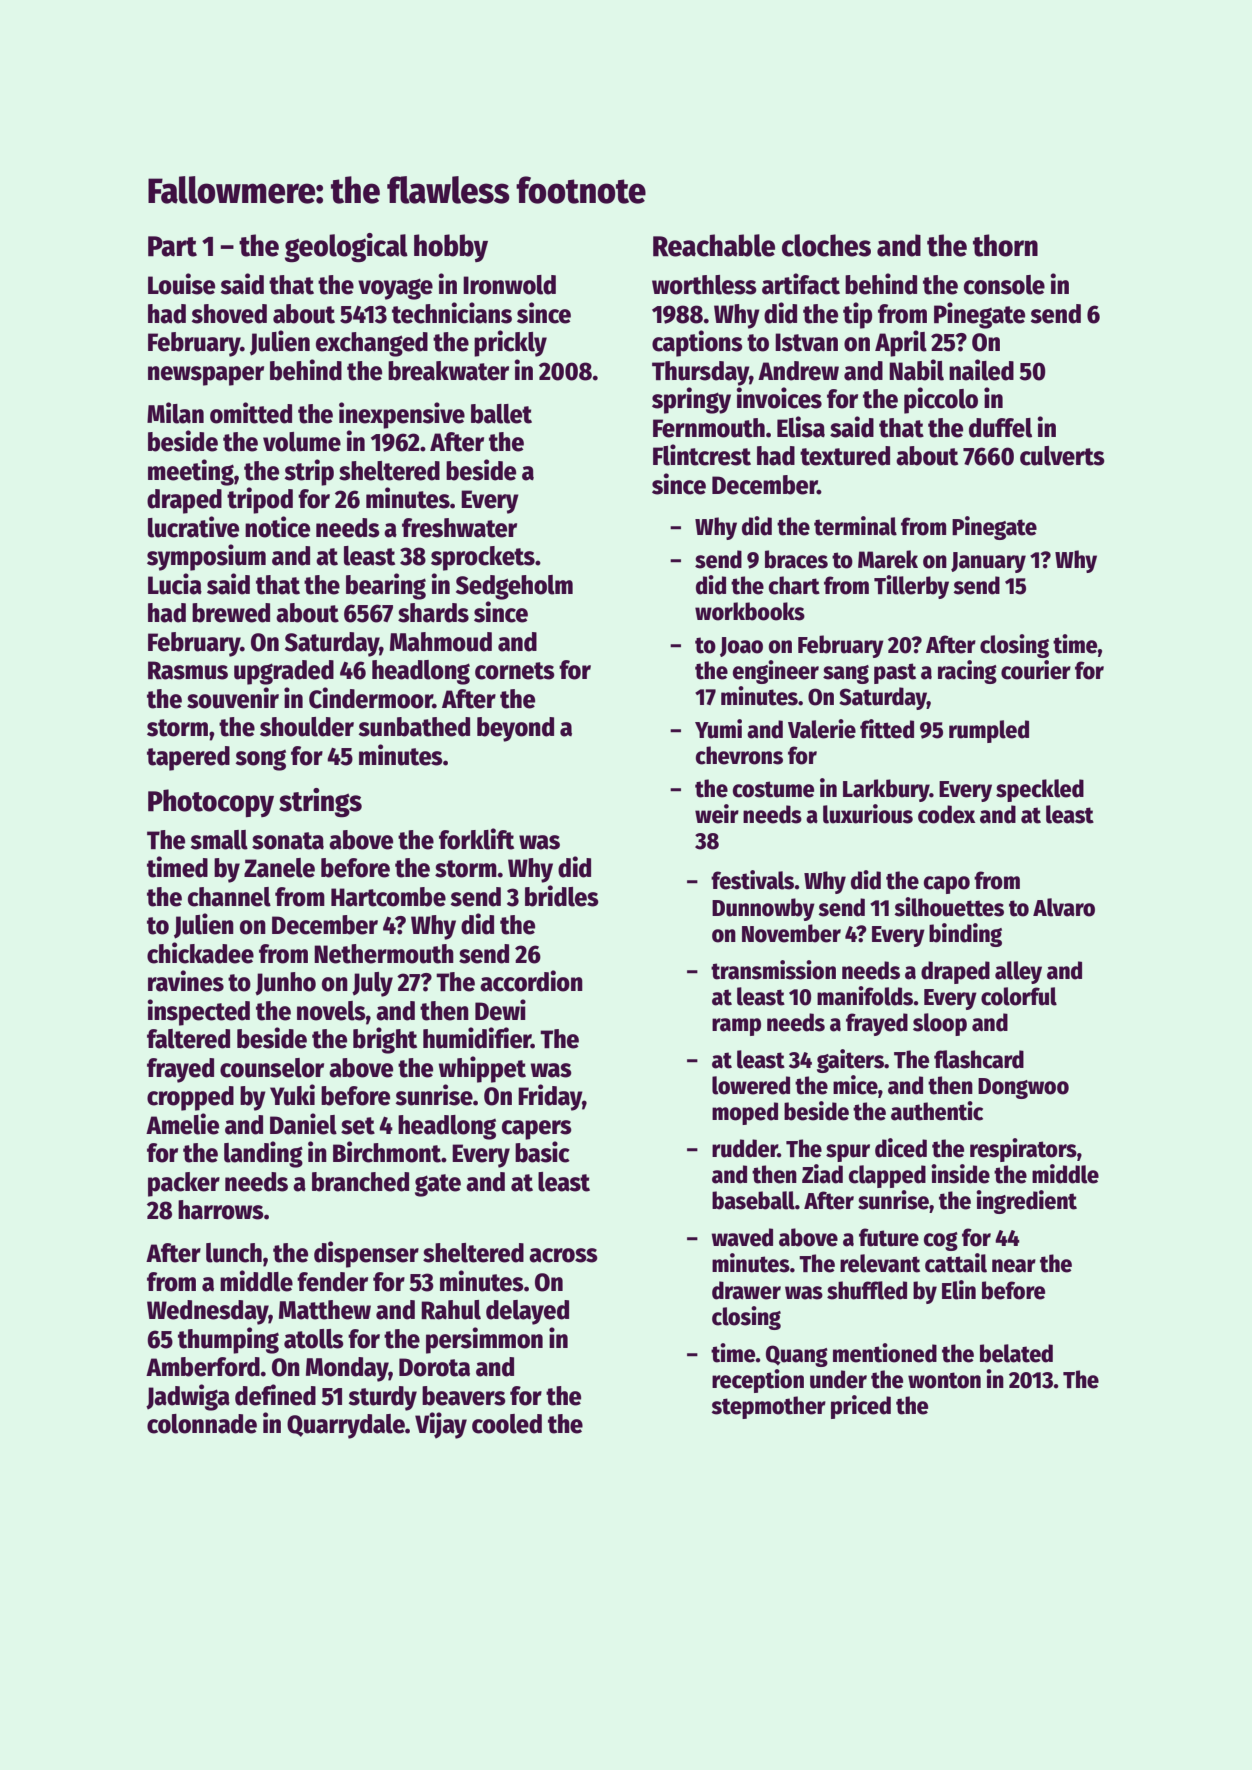 The image size is (1252, 1770). Describe the element at coordinates (947, 814) in the screenshot. I see `codex` at that location.
